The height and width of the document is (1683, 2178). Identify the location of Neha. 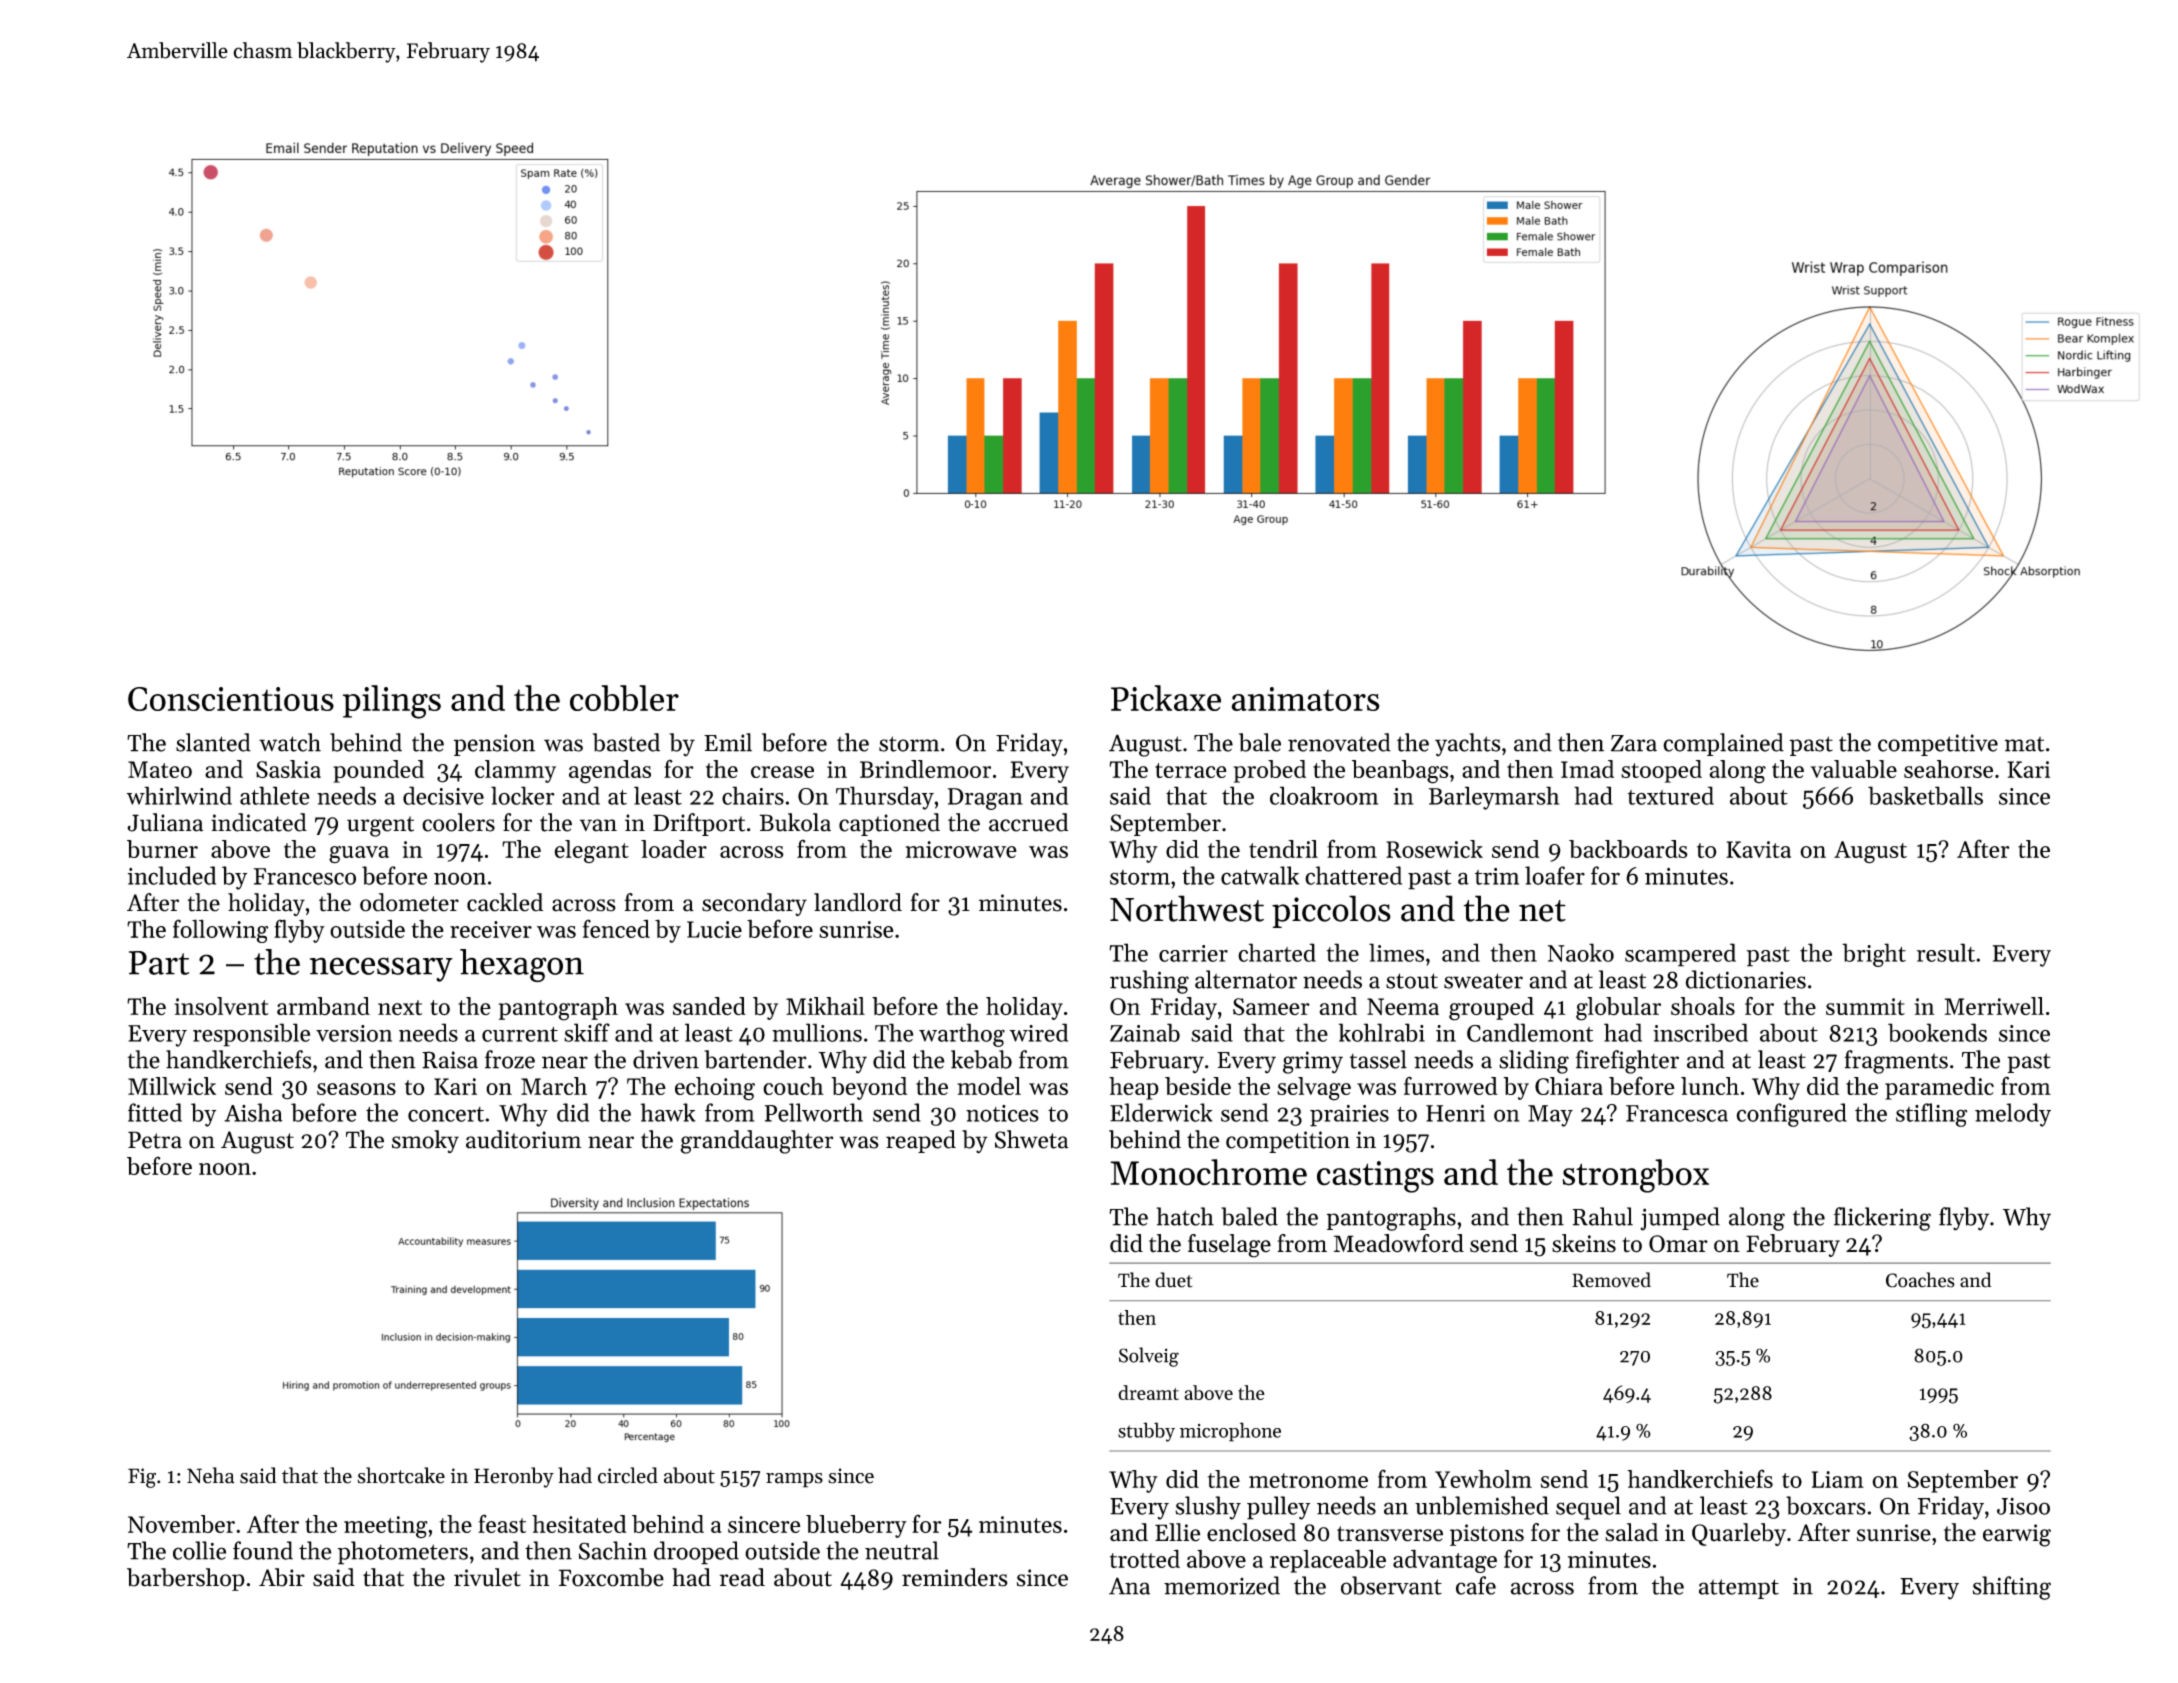
(211, 1475).
